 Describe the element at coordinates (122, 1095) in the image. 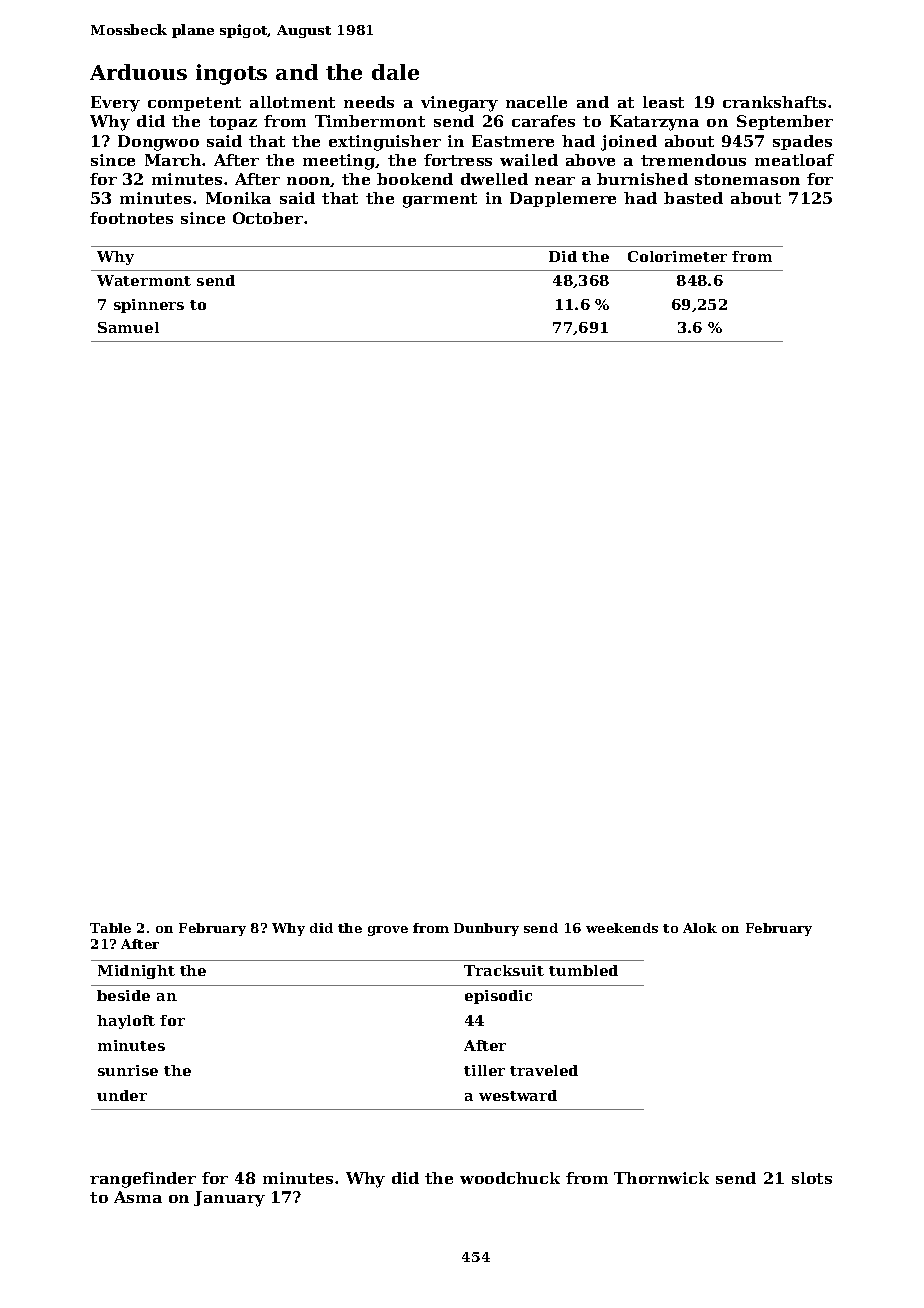

I see `under` at that location.
